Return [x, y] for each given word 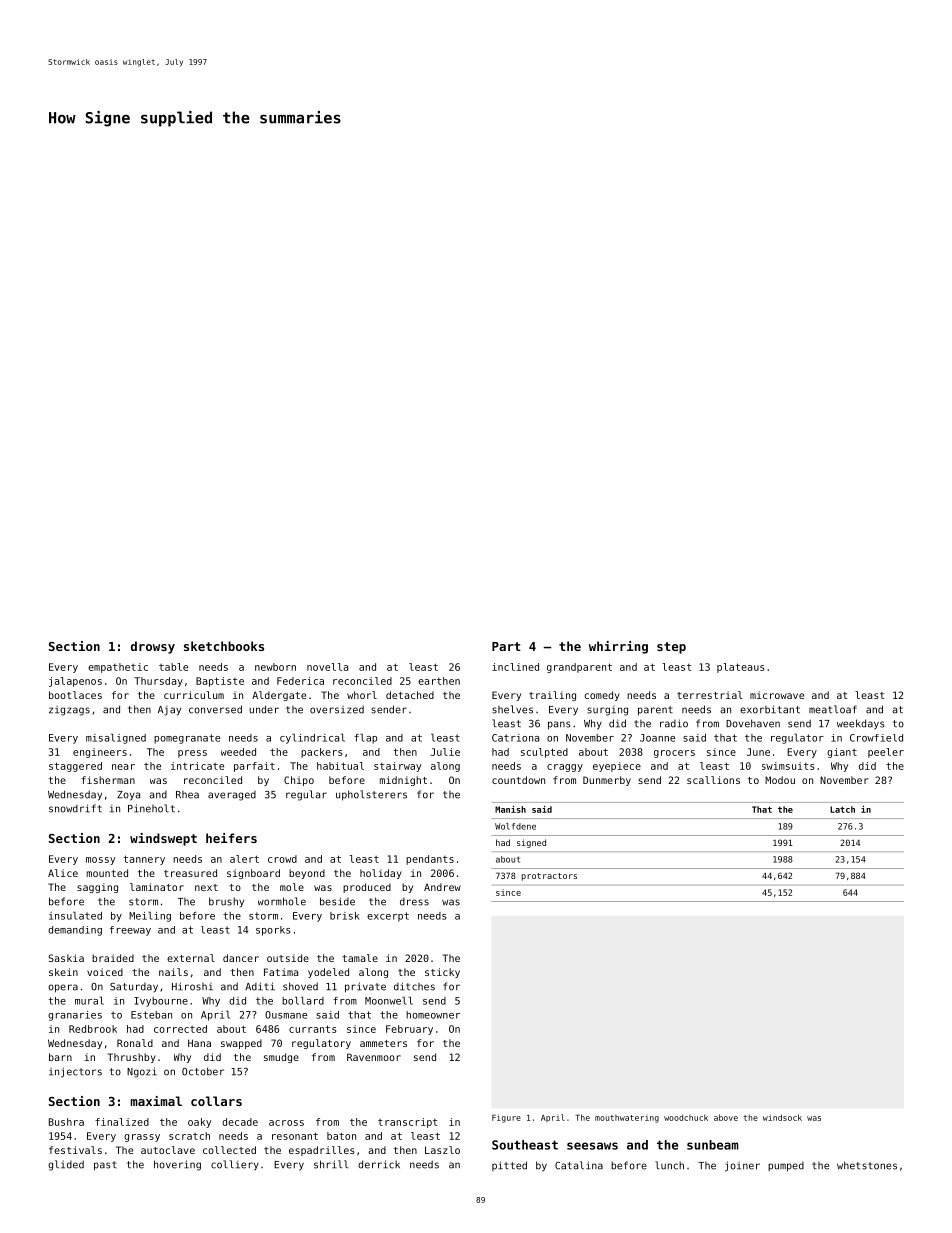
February [409, 1030]
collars [216, 1101]
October [203, 1071]
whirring [618, 647]
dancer [241, 958]
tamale [360, 958]
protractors [549, 877]
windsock [782, 1117]
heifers [231, 838]
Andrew [442, 887]
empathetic [118, 668]
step [671, 648]
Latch [842, 809]
